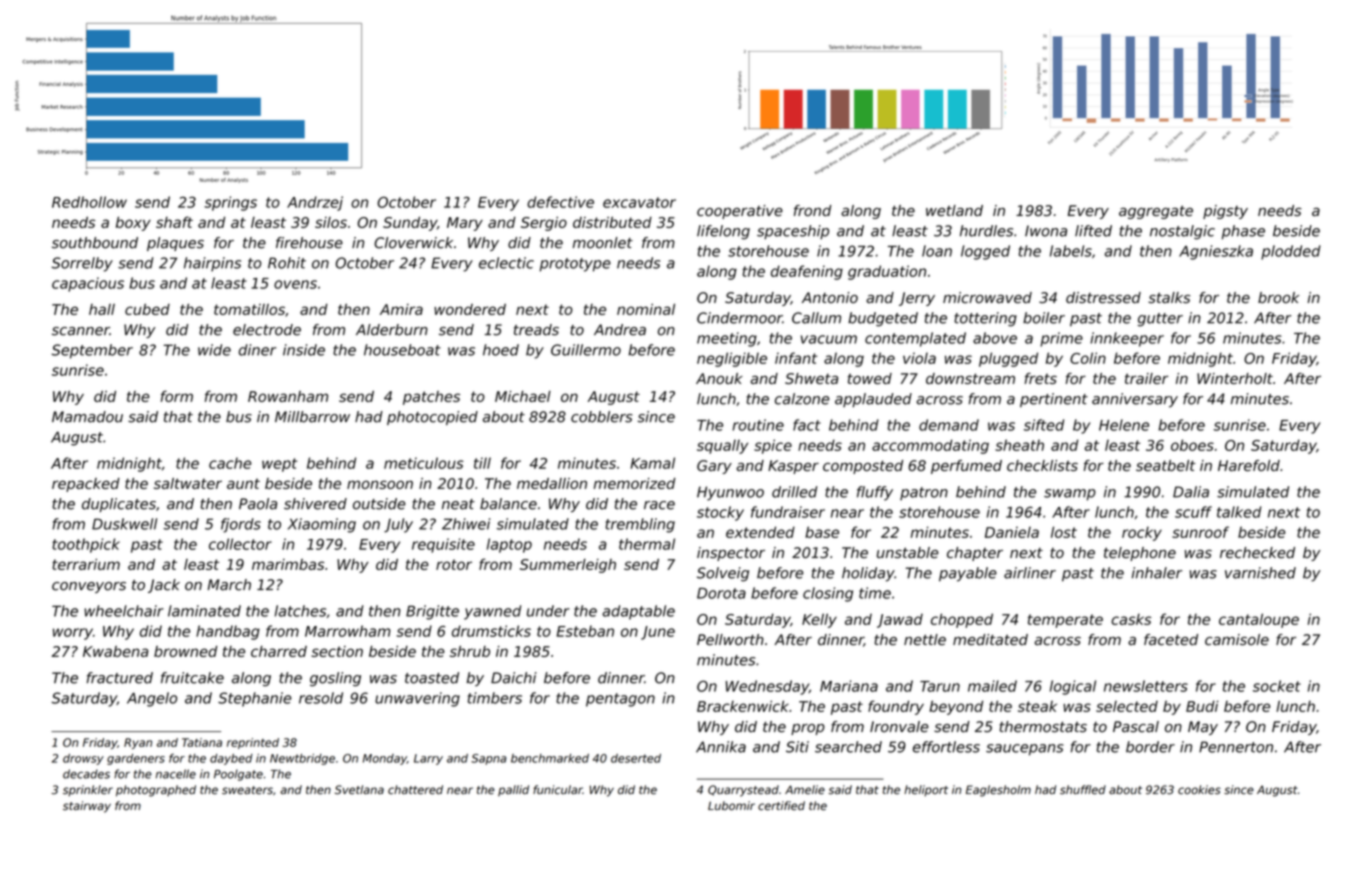  I want to click on terrarium, so click(86, 564).
